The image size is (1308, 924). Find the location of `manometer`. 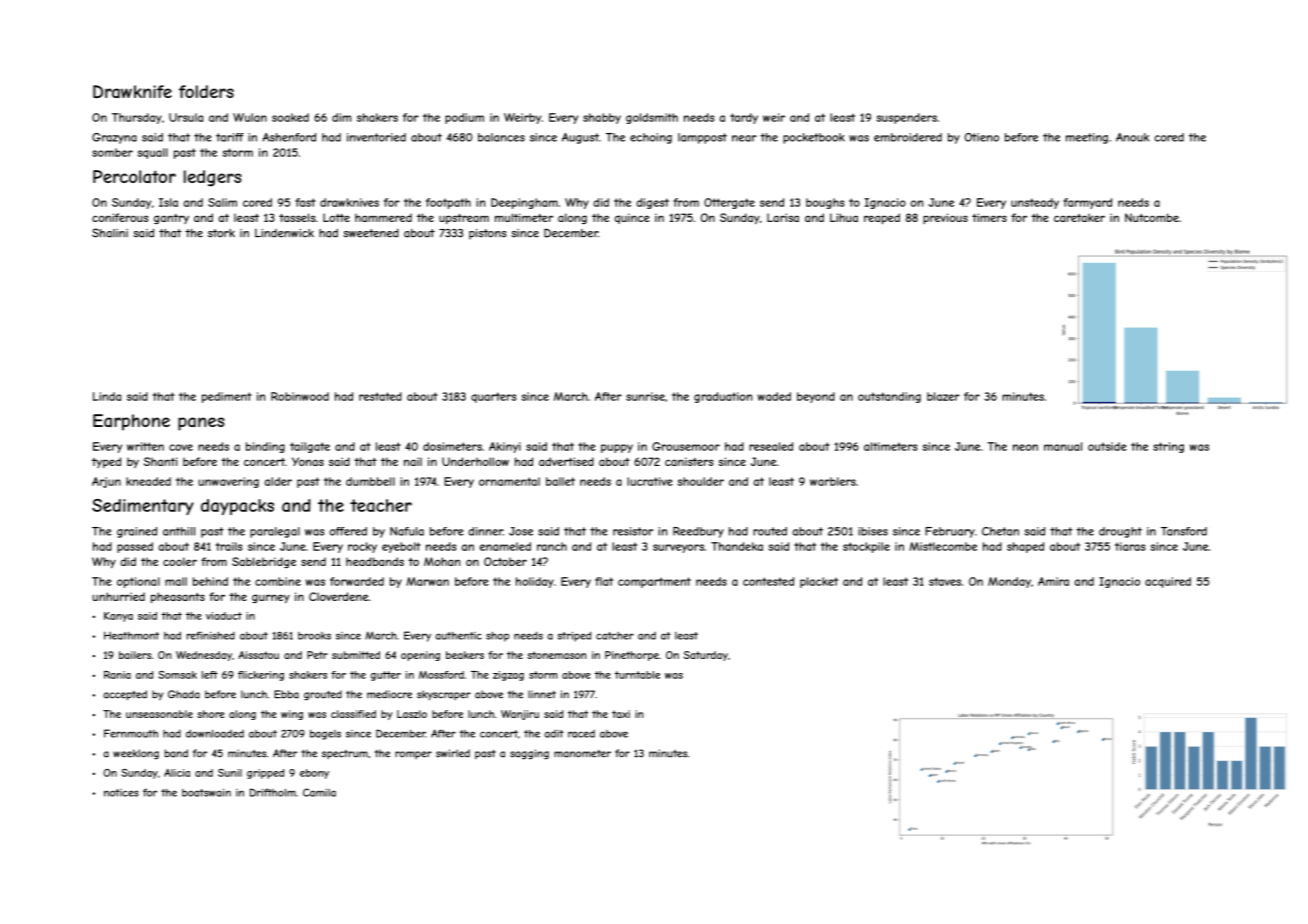

manometer is located at coordinates (582, 754).
